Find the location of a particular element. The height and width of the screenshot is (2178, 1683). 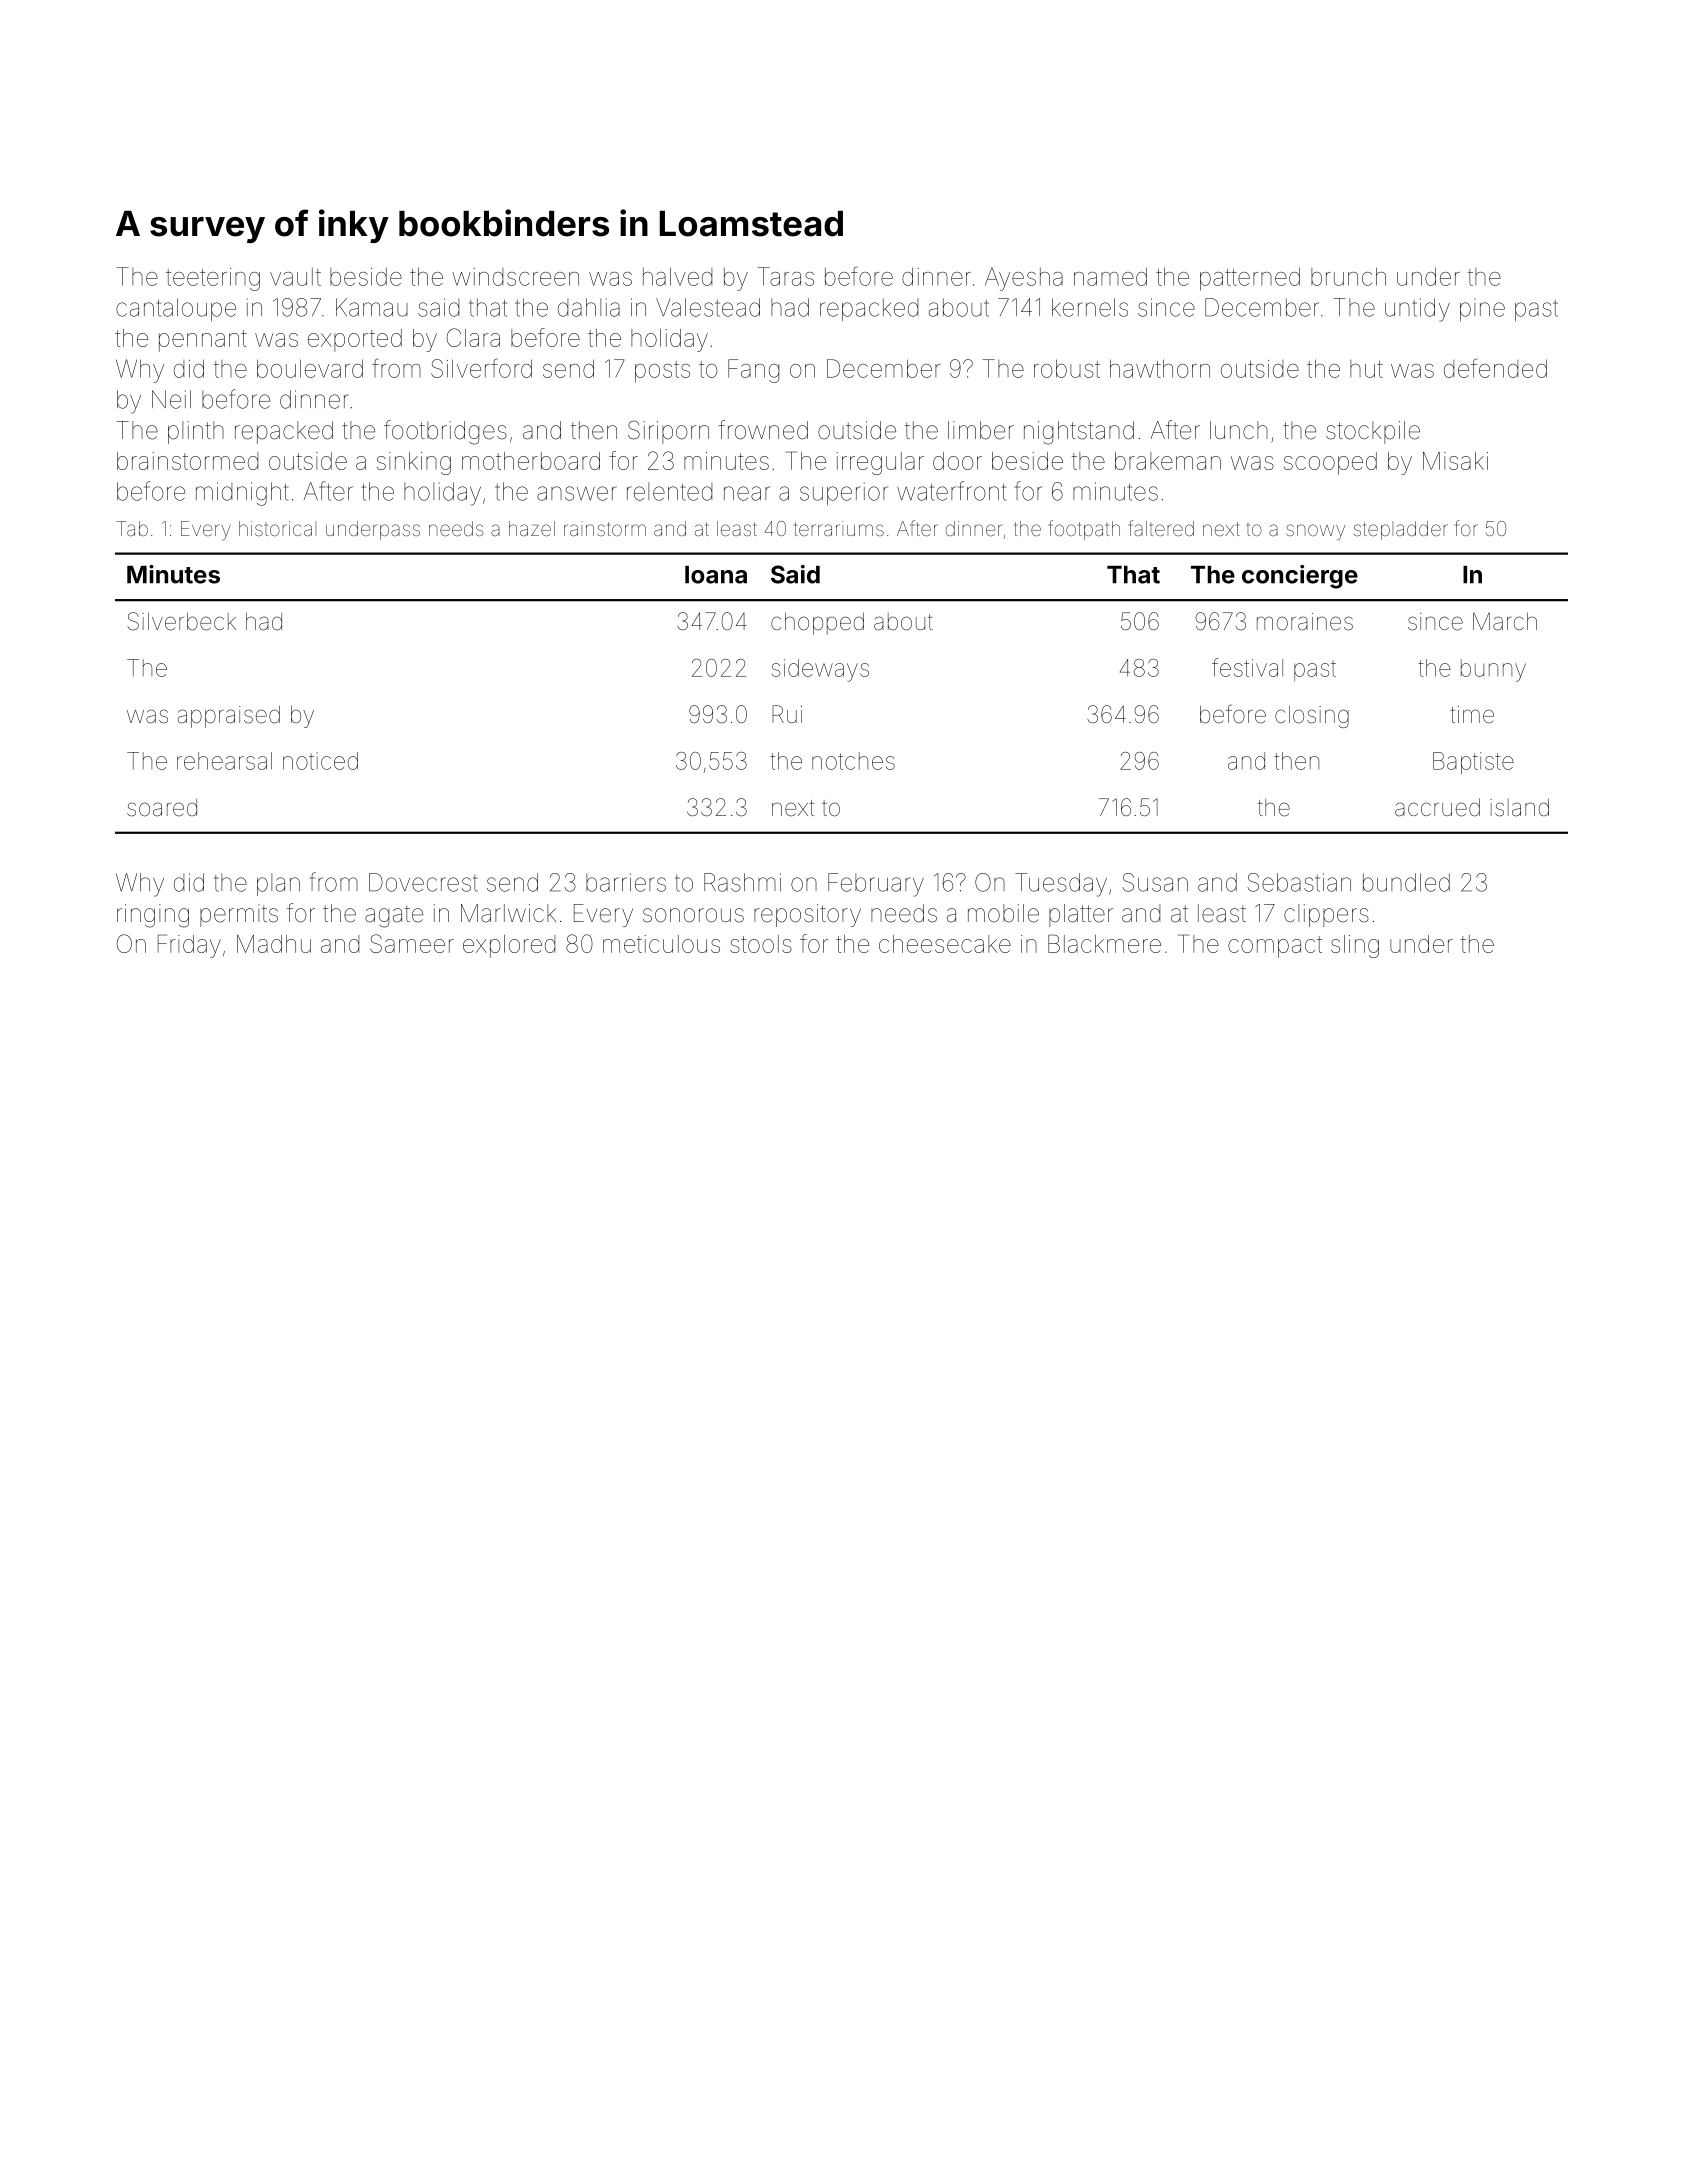

closing is located at coordinates (1312, 716).
